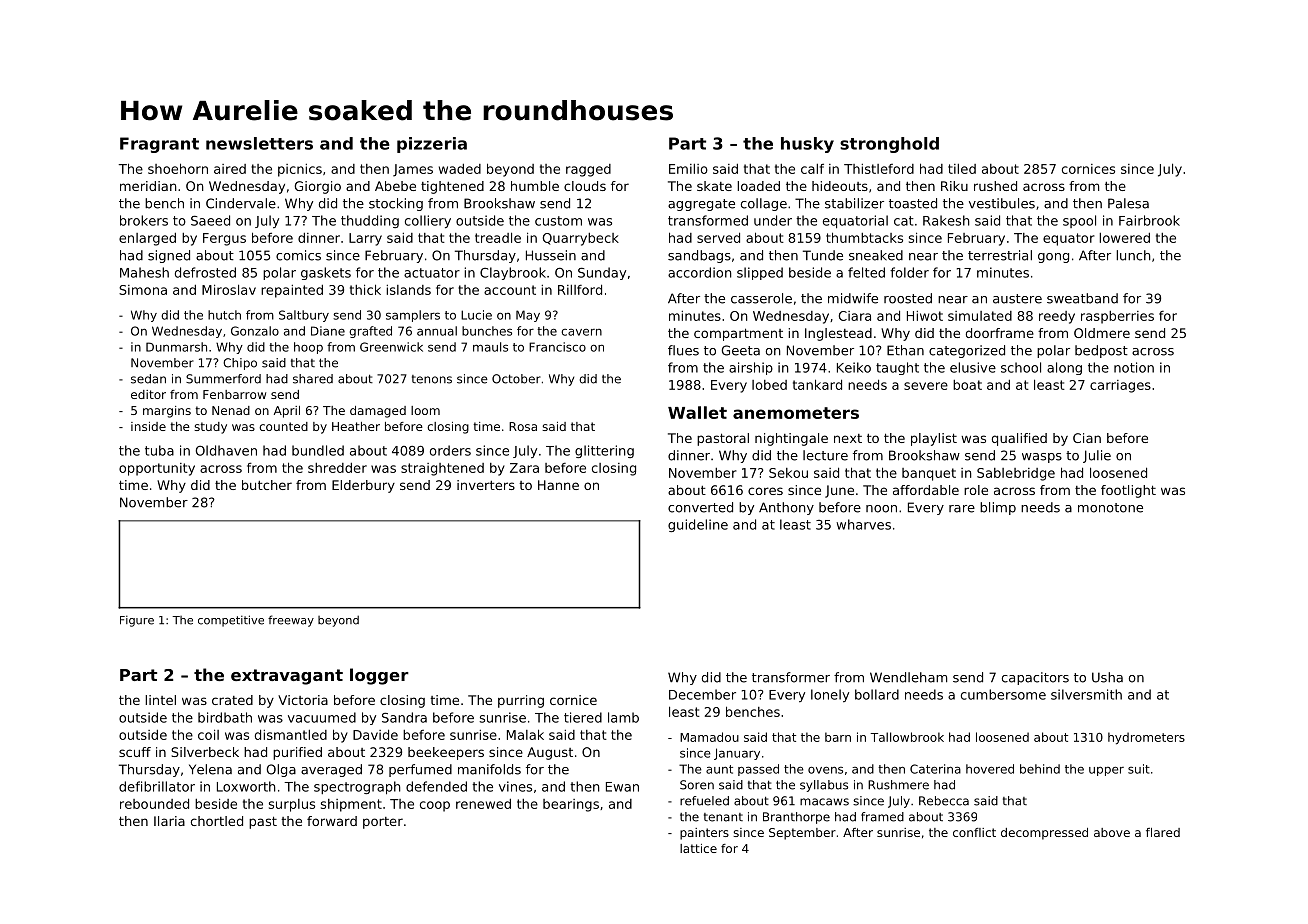 This screenshot has height=924, width=1308. What do you see at coordinates (154, 803) in the screenshot?
I see `rebounded` at bounding box center [154, 803].
